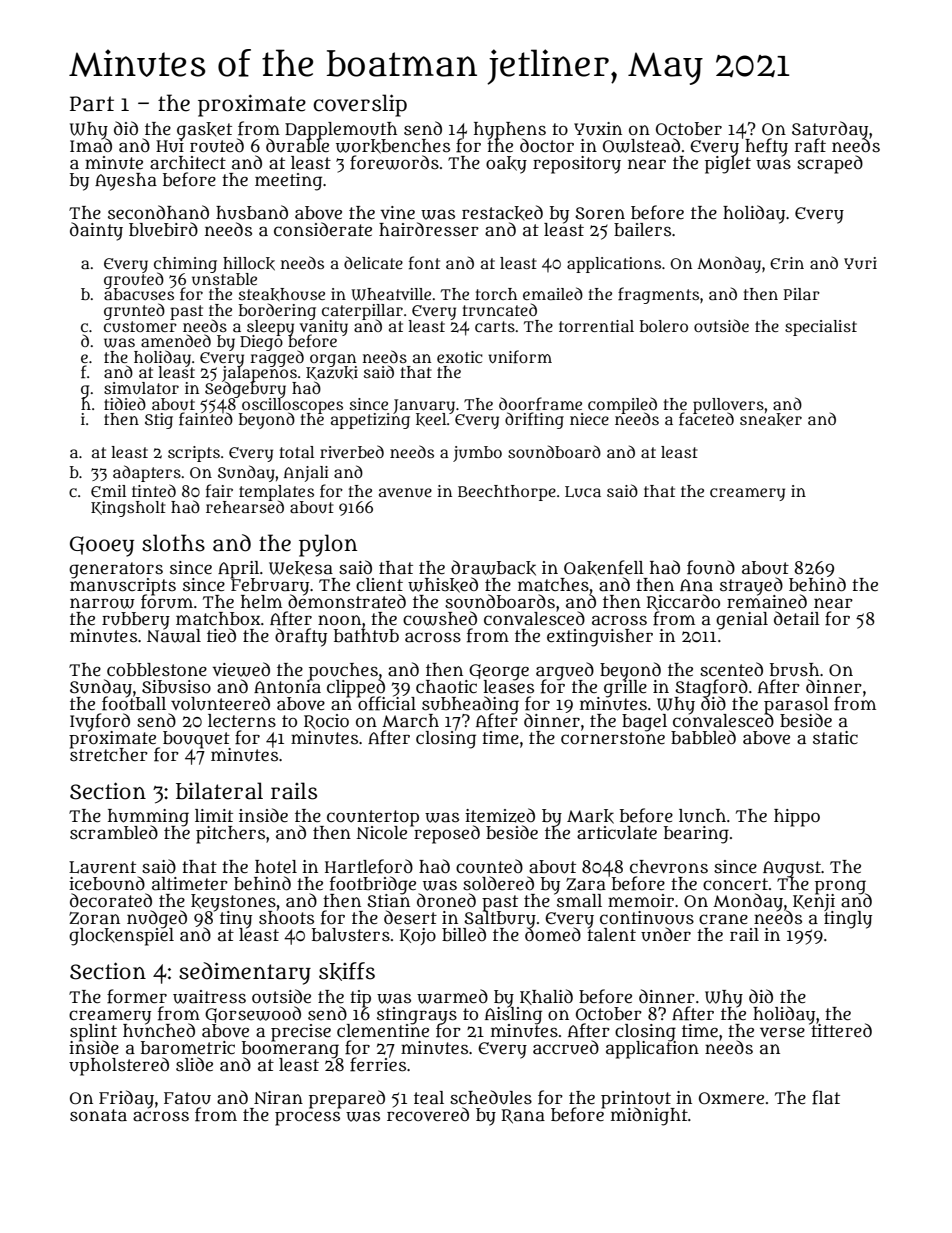 The image size is (952, 1233). Describe the element at coordinates (360, 105) in the document. I see `coverslip` at that location.
